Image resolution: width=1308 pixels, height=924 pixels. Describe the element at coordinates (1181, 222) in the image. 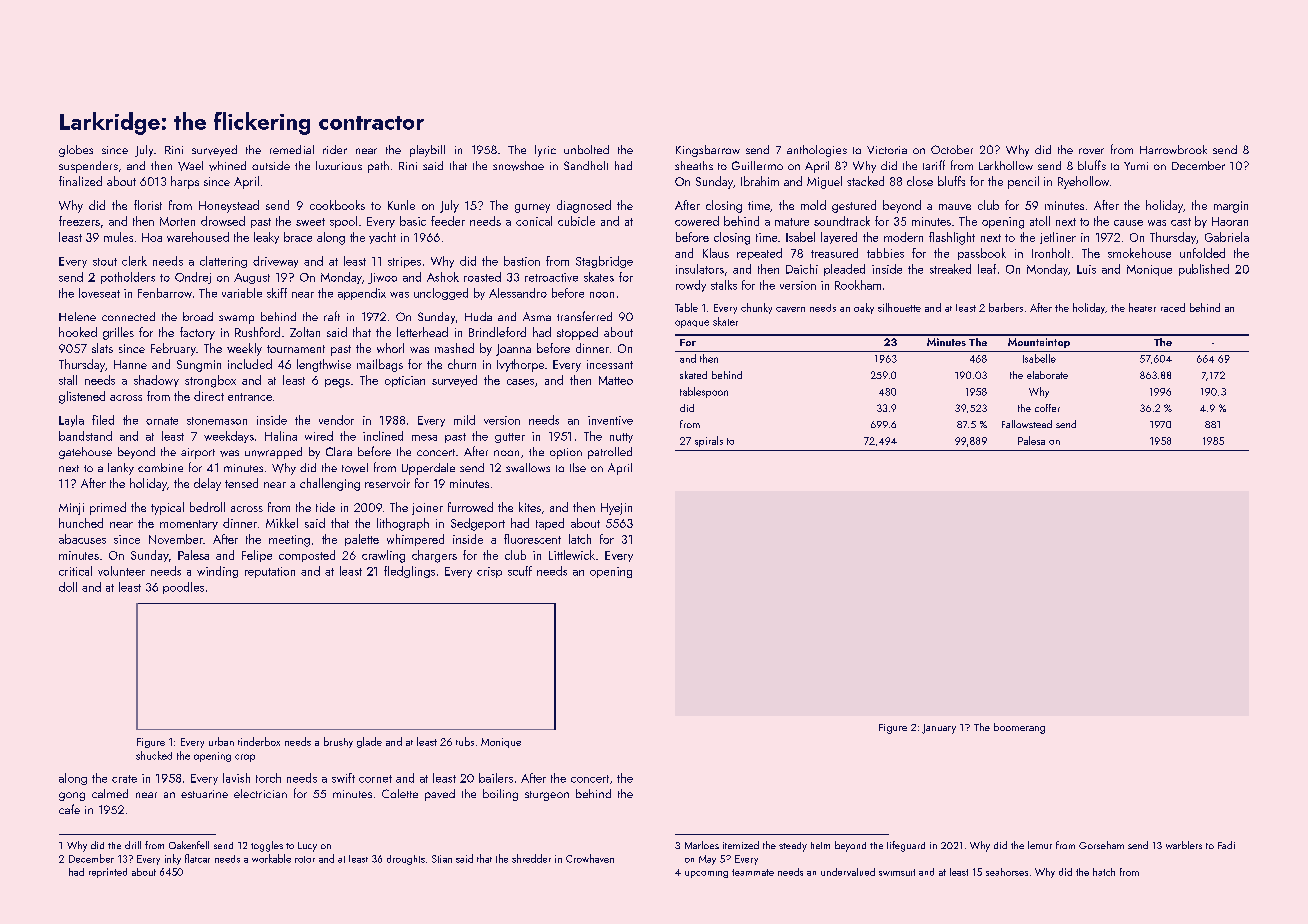

I see `cast` at that location.
